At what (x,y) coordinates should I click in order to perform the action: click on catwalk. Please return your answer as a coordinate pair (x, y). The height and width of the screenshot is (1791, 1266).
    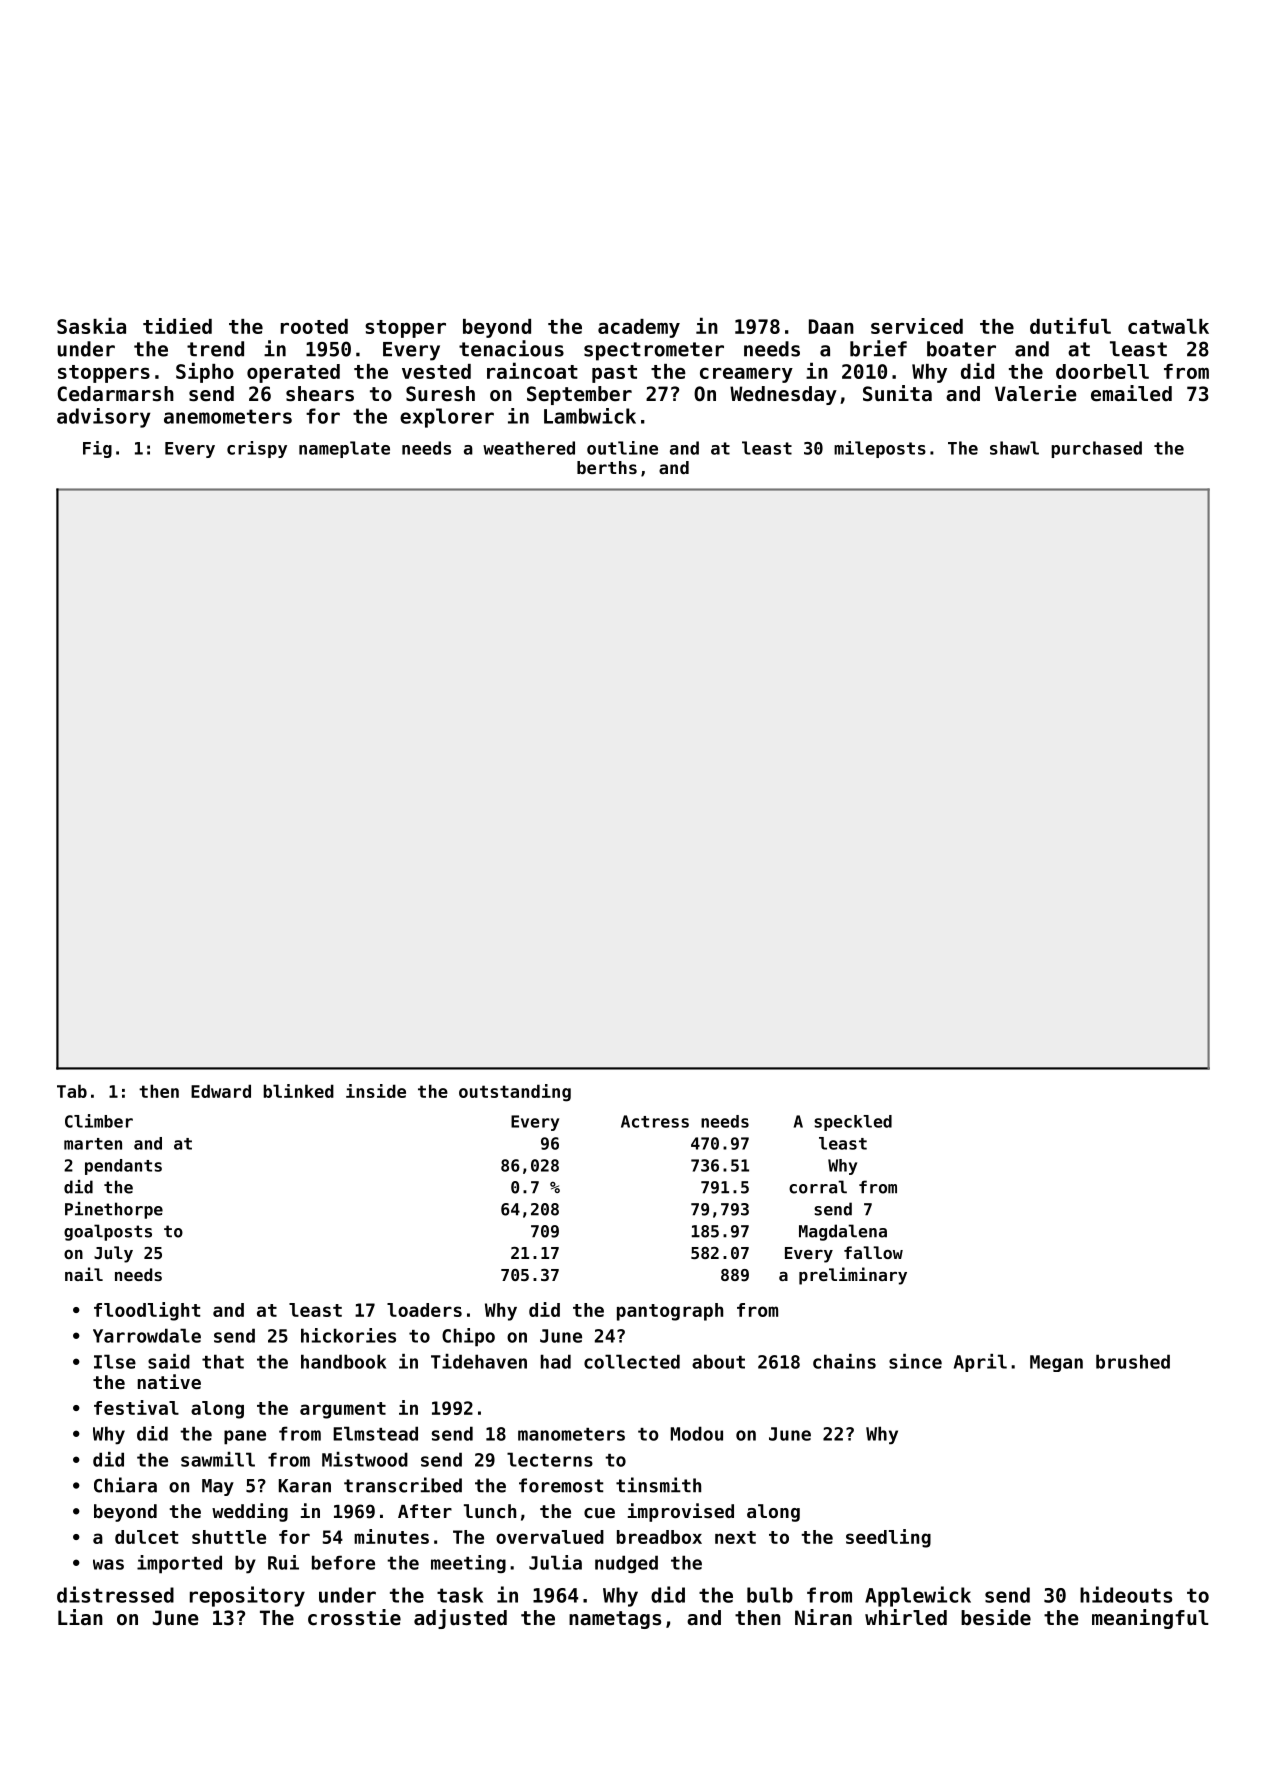
    Looking at the image, I should click on (1168, 326).
